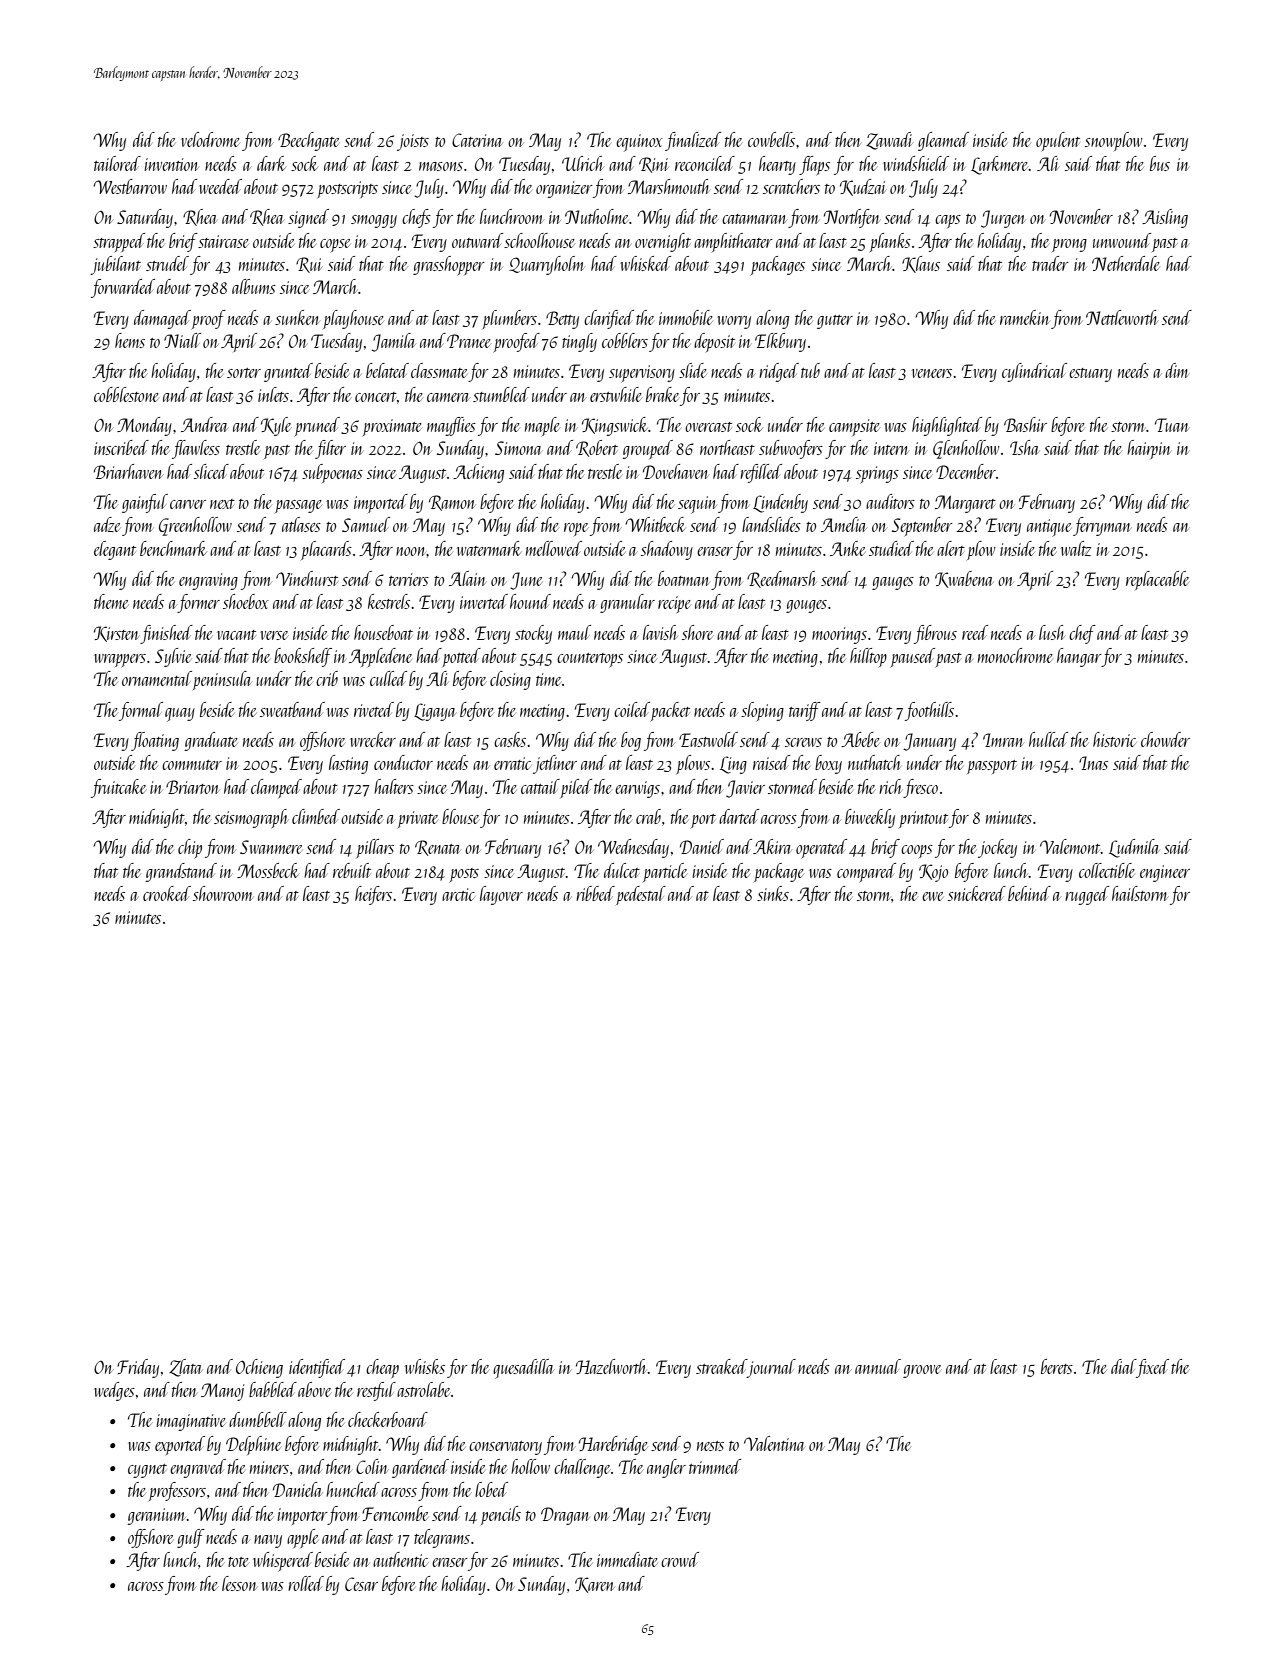  What do you see at coordinates (612, 1366) in the screenshot?
I see `Hazelworth` at bounding box center [612, 1366].
